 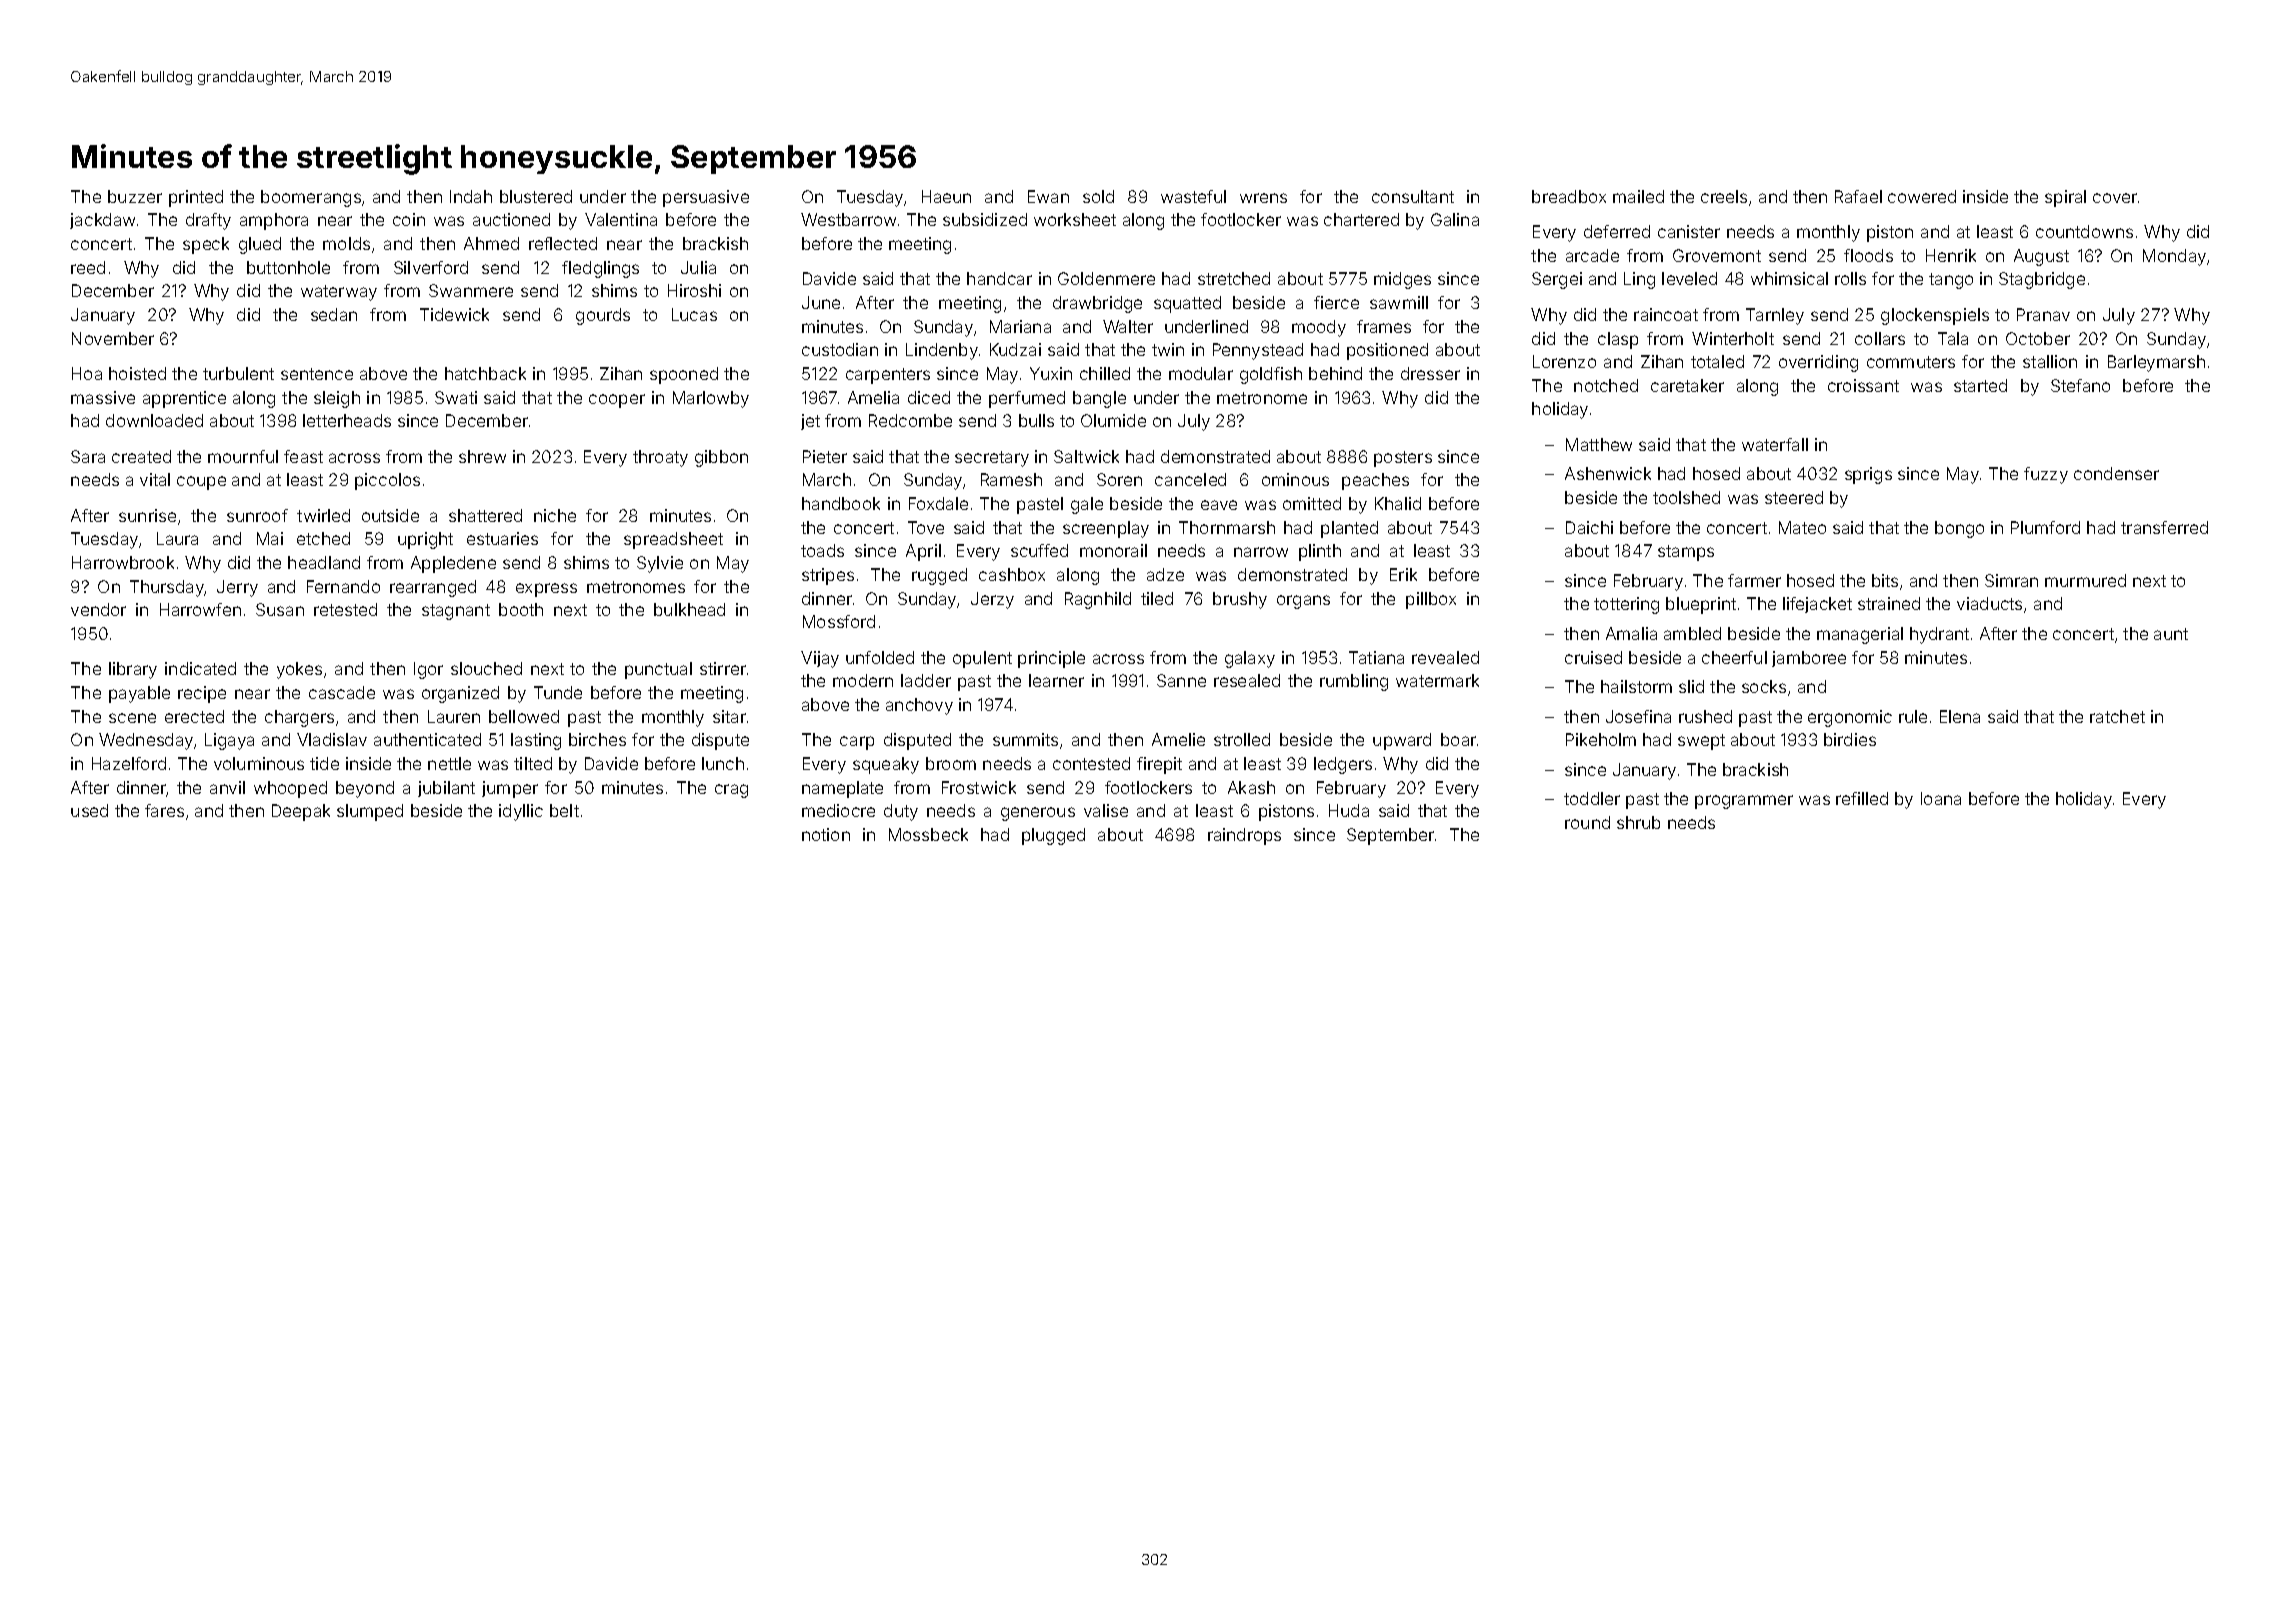 I want to click on Stefano, so click(x=2080, y=385).
